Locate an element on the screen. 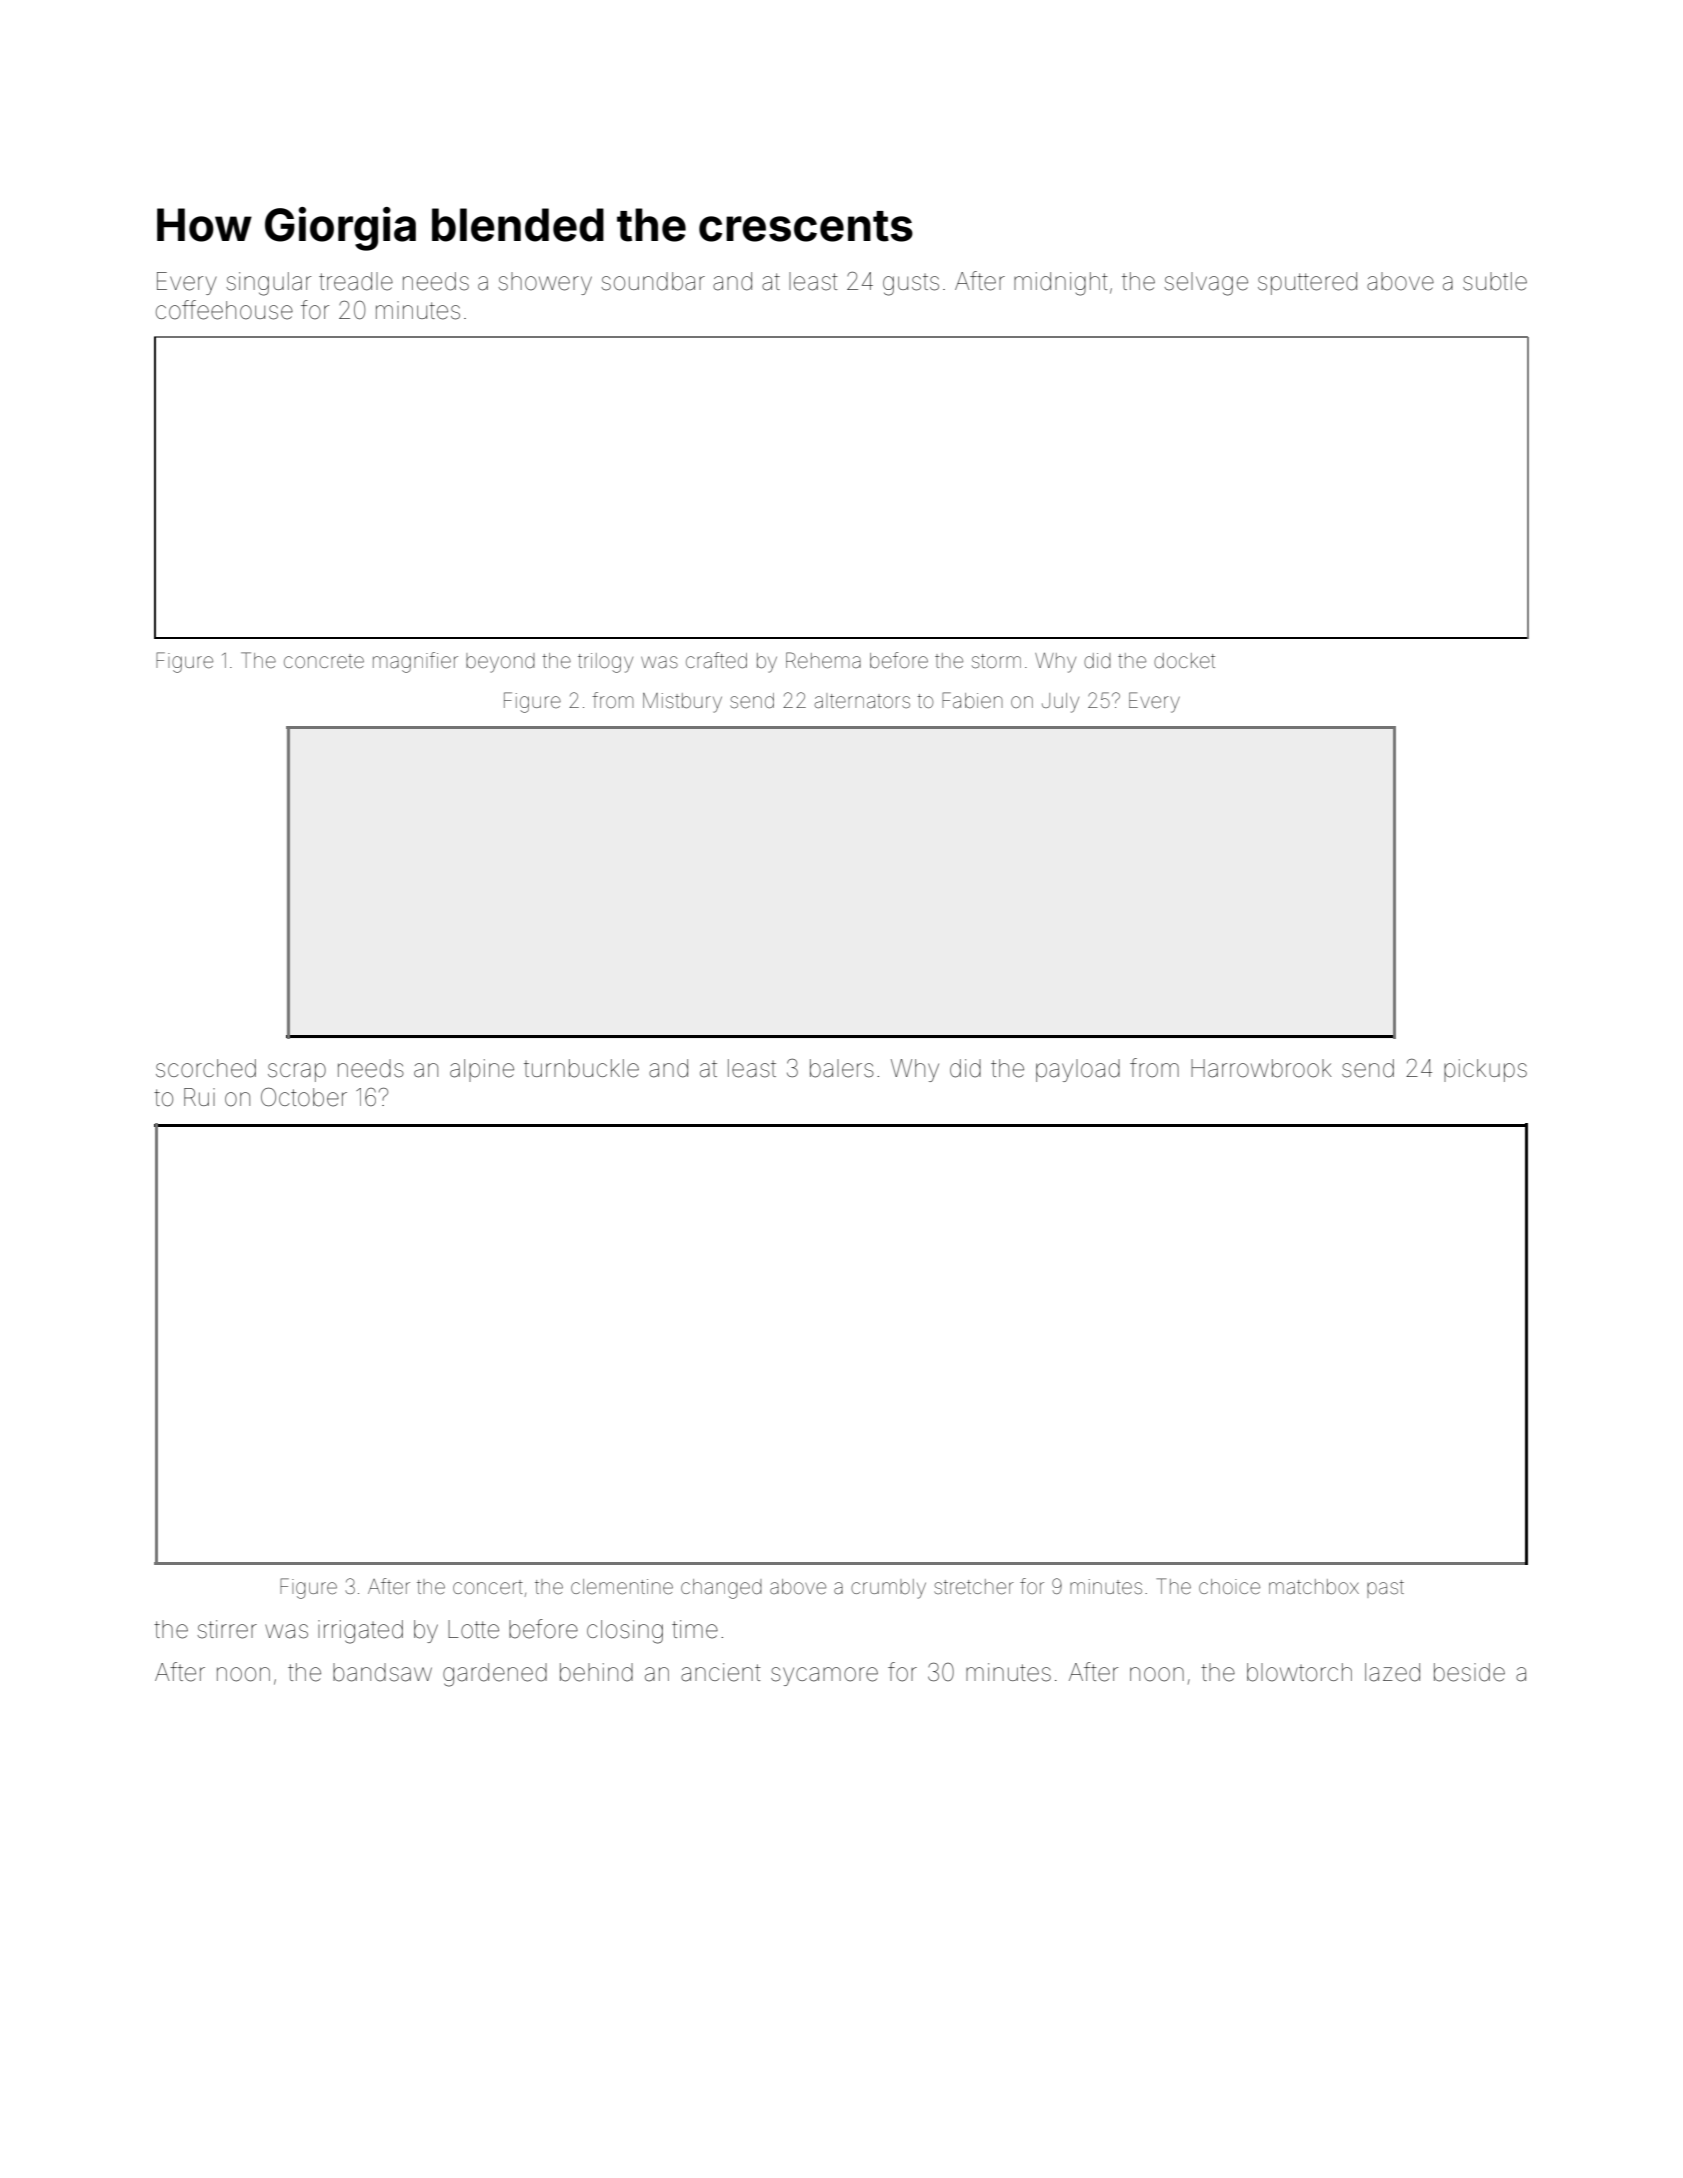  docket is located at coordinates (1184, 660).
